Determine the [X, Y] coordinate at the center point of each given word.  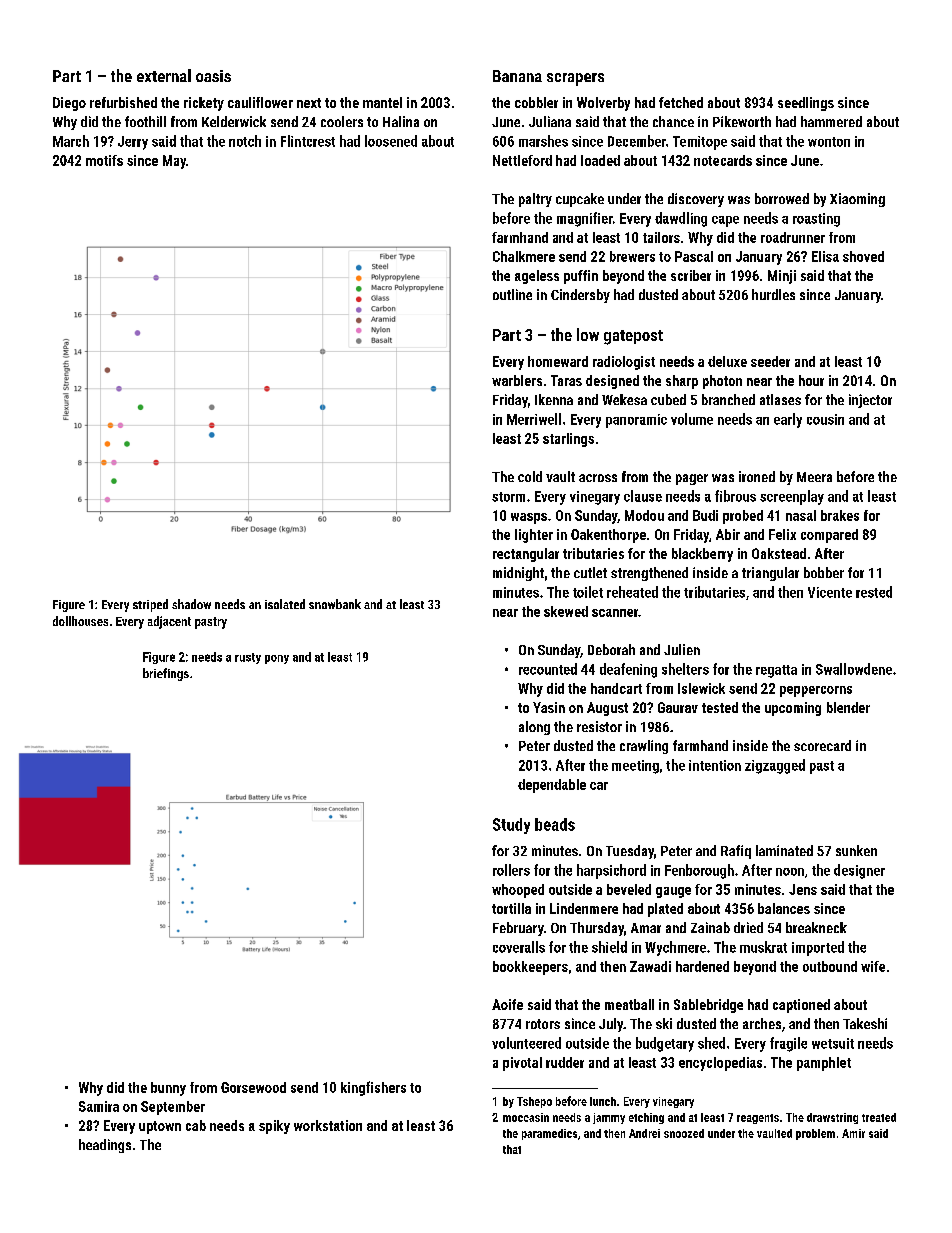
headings [105, 1146]
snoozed [684, 1133]
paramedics [549, 1134]
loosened [391, 141]
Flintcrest [308, 141]
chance [673, 121]
